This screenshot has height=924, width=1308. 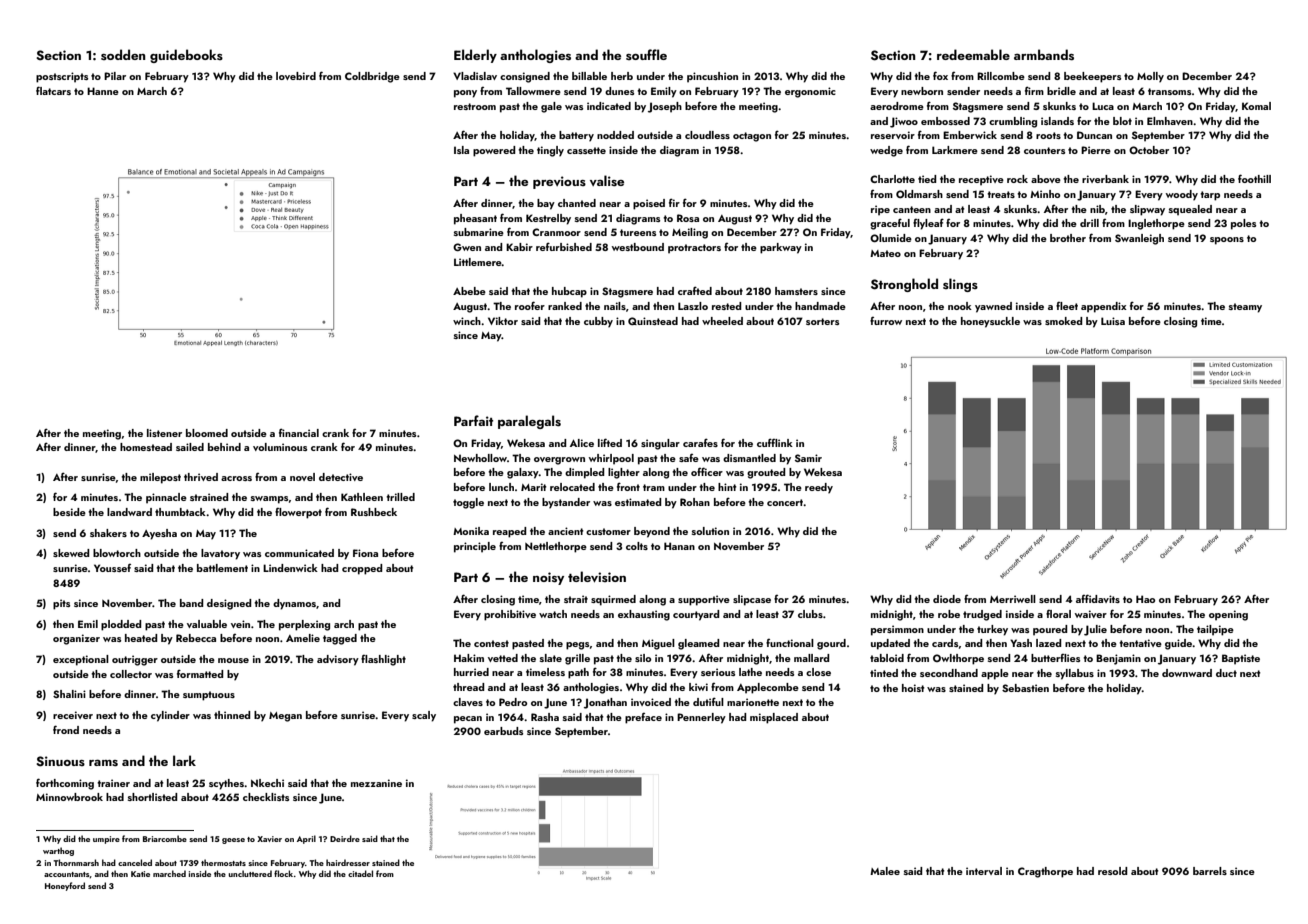 I want to click on souffle, so click(x=646, y=54).
